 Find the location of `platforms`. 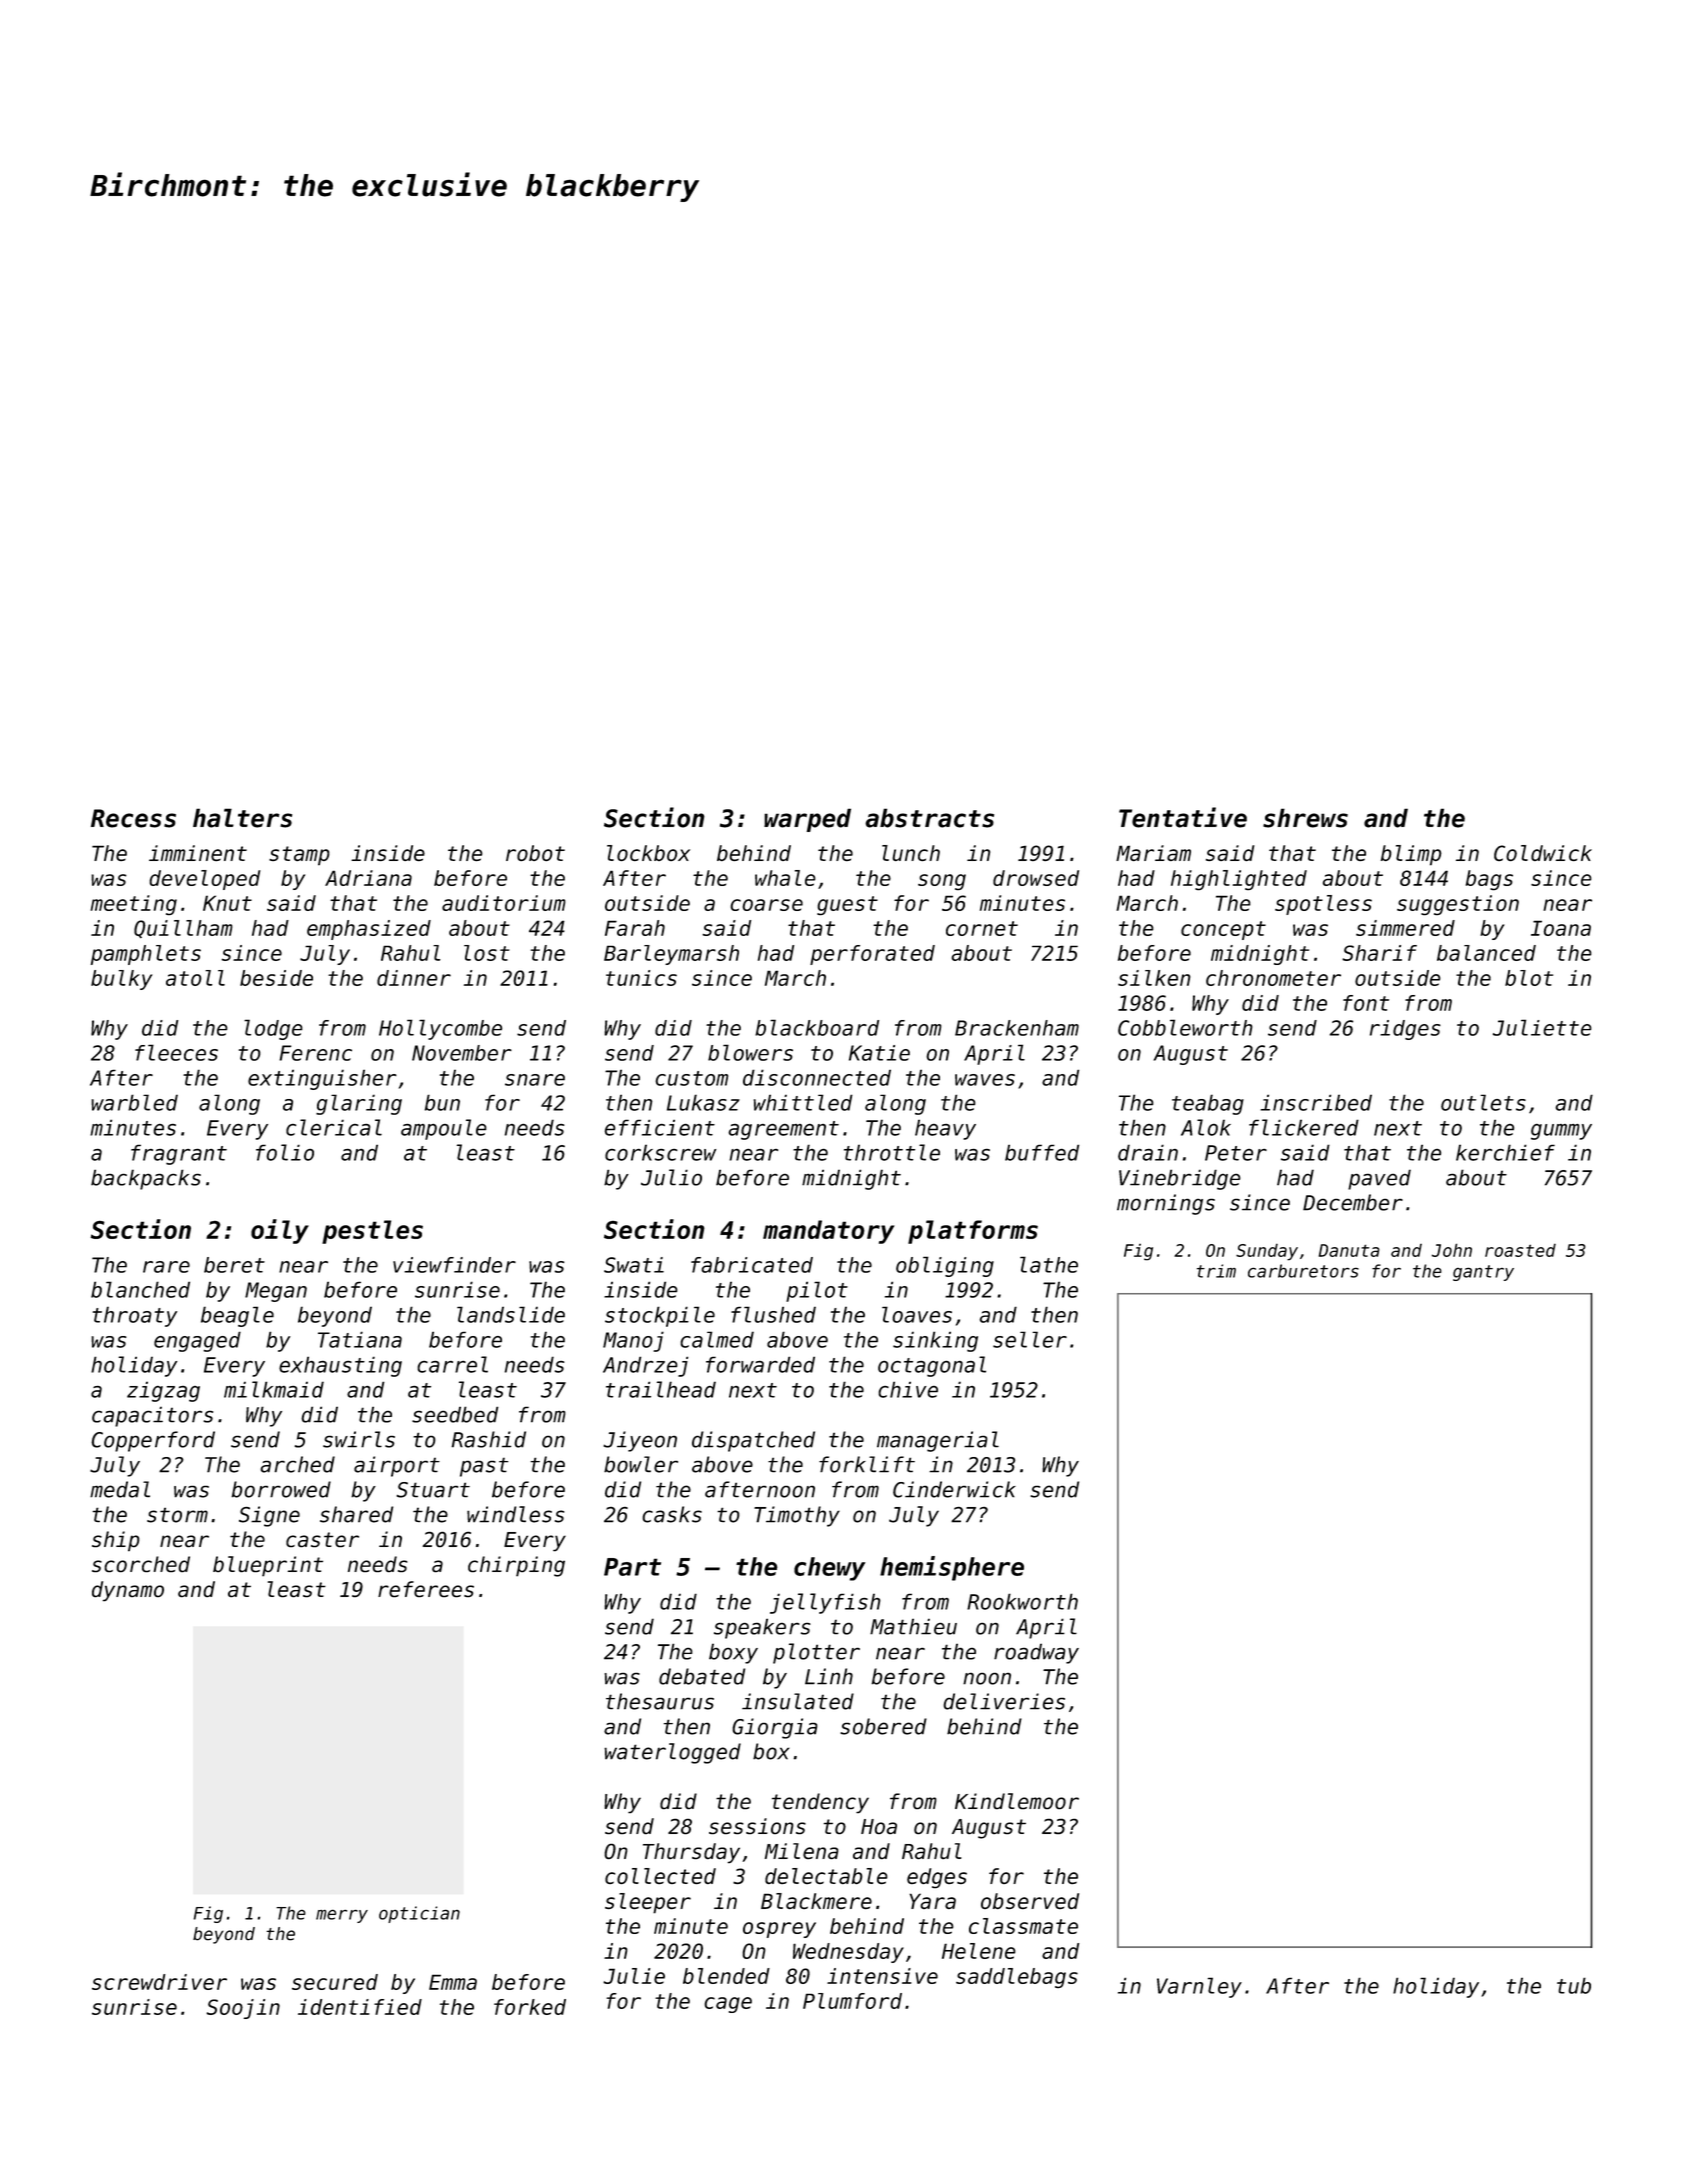

platforms is located at coordinates (973, 1232).
